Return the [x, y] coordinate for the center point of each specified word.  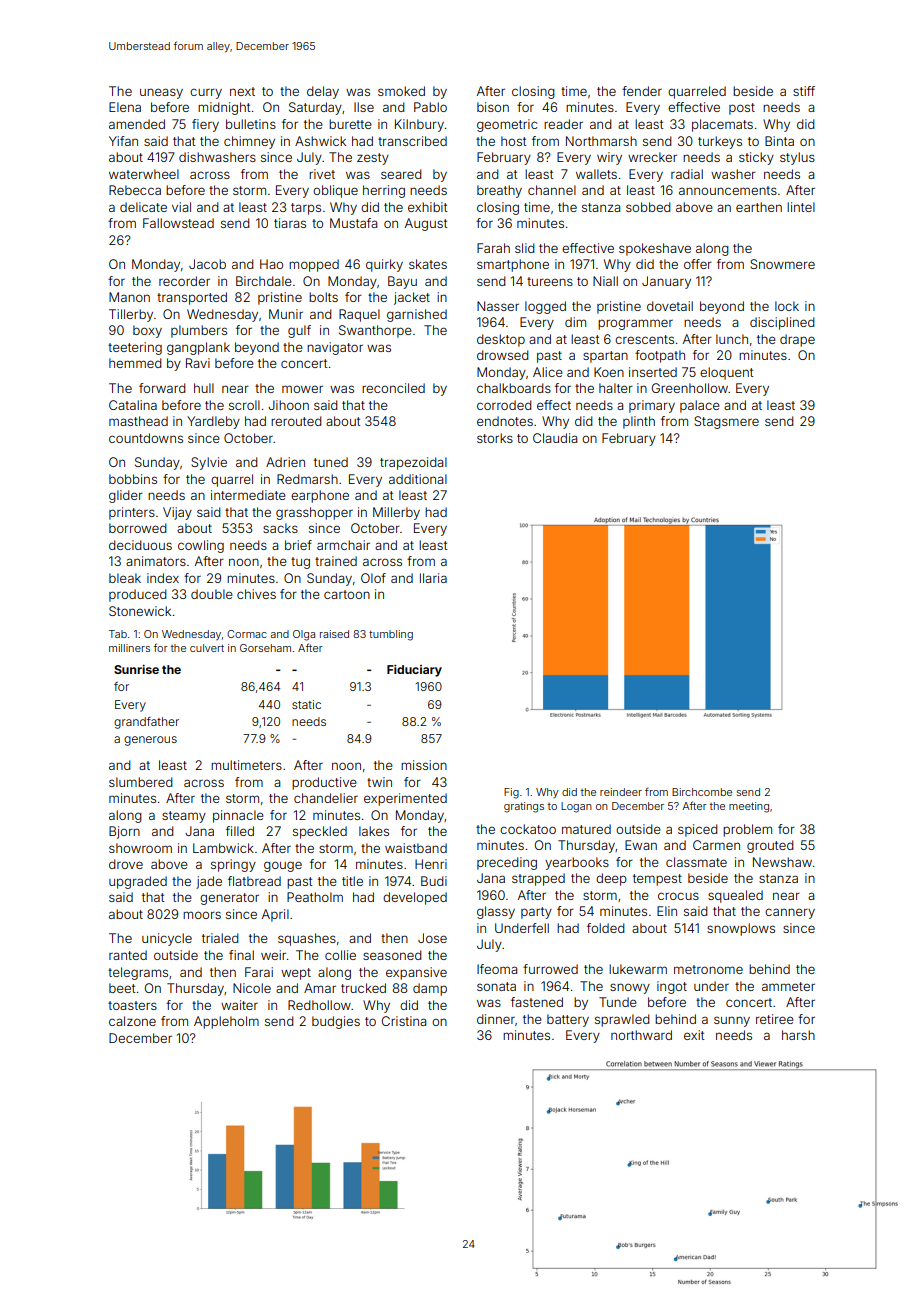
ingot [672, 987]
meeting [749, 807]
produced [138, 595]
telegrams [138, 973]
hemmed [135, 363]
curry [206, 93]
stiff [804, 91]
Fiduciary [414, 671]
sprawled [622, 1020]
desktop [501, 340]
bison [493, 107]
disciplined [782, 323]
